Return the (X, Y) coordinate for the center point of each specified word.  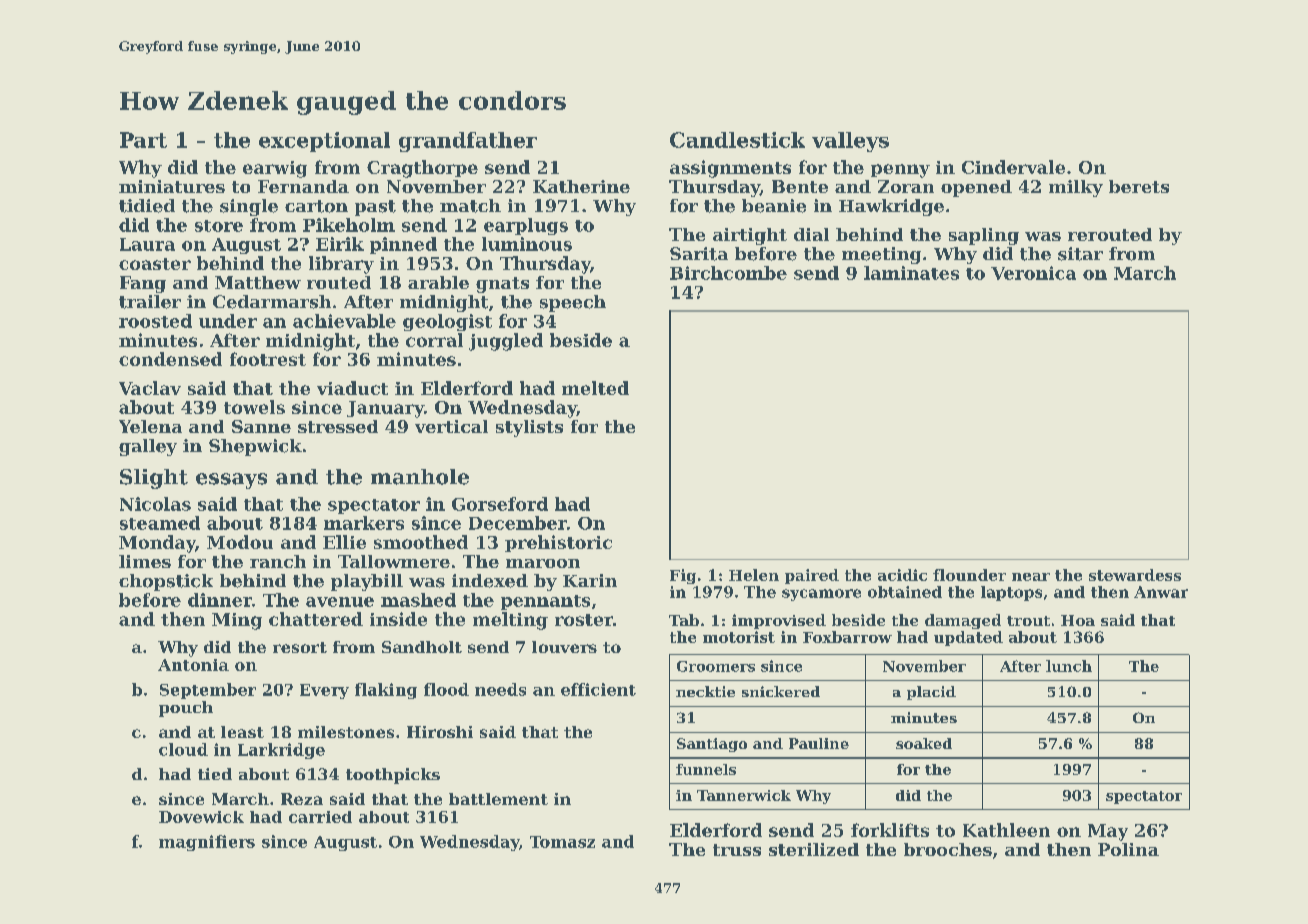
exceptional (324, 142)
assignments (730, 169)
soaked (924, 743)
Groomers (716, 666)
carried (320, 817)
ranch (278, 561)
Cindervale (1013, 167)
